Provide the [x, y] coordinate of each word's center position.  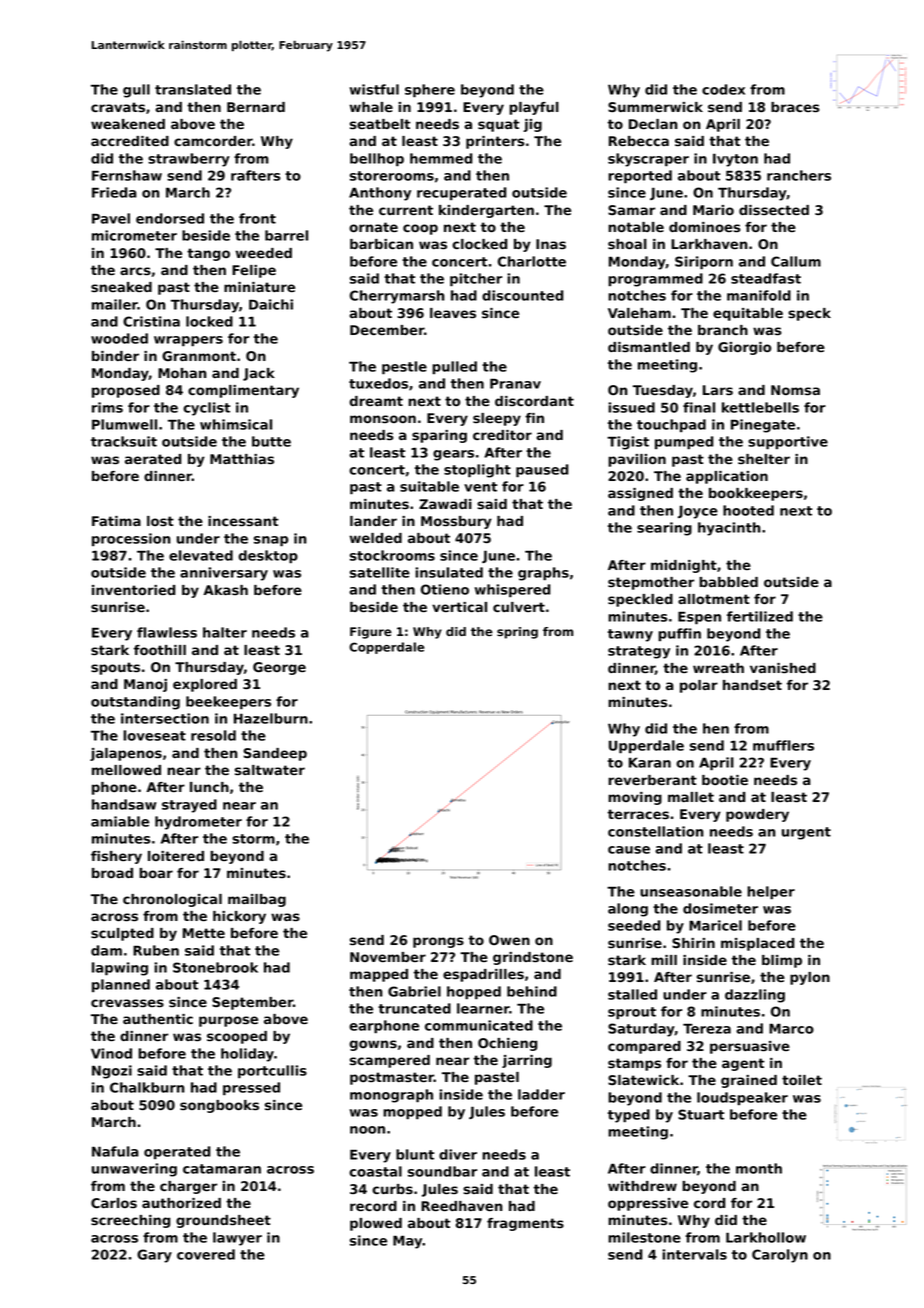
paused [542, 470]
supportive [788, 442]
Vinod [111, 1053]
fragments [525, 1224]
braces [795, 107]
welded [376, 538]
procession [131, 539]
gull [136, 91]
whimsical [236, 424]
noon [367, 1130]
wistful [374, 89]
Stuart [701, 1114]
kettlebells [760, 407]
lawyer [237, 1239]
